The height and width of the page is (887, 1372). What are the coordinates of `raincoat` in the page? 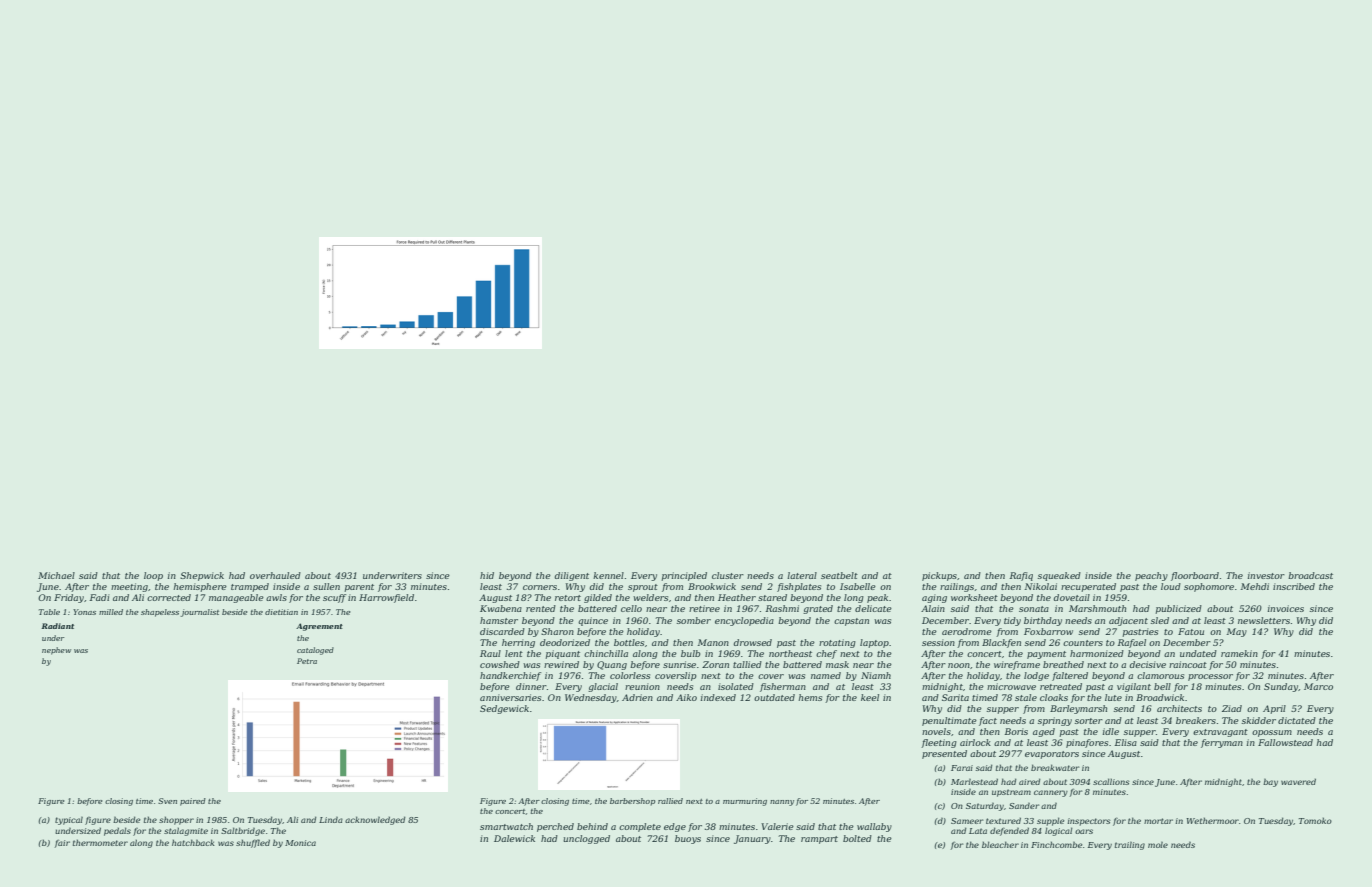 It's located at (1188, 664).
